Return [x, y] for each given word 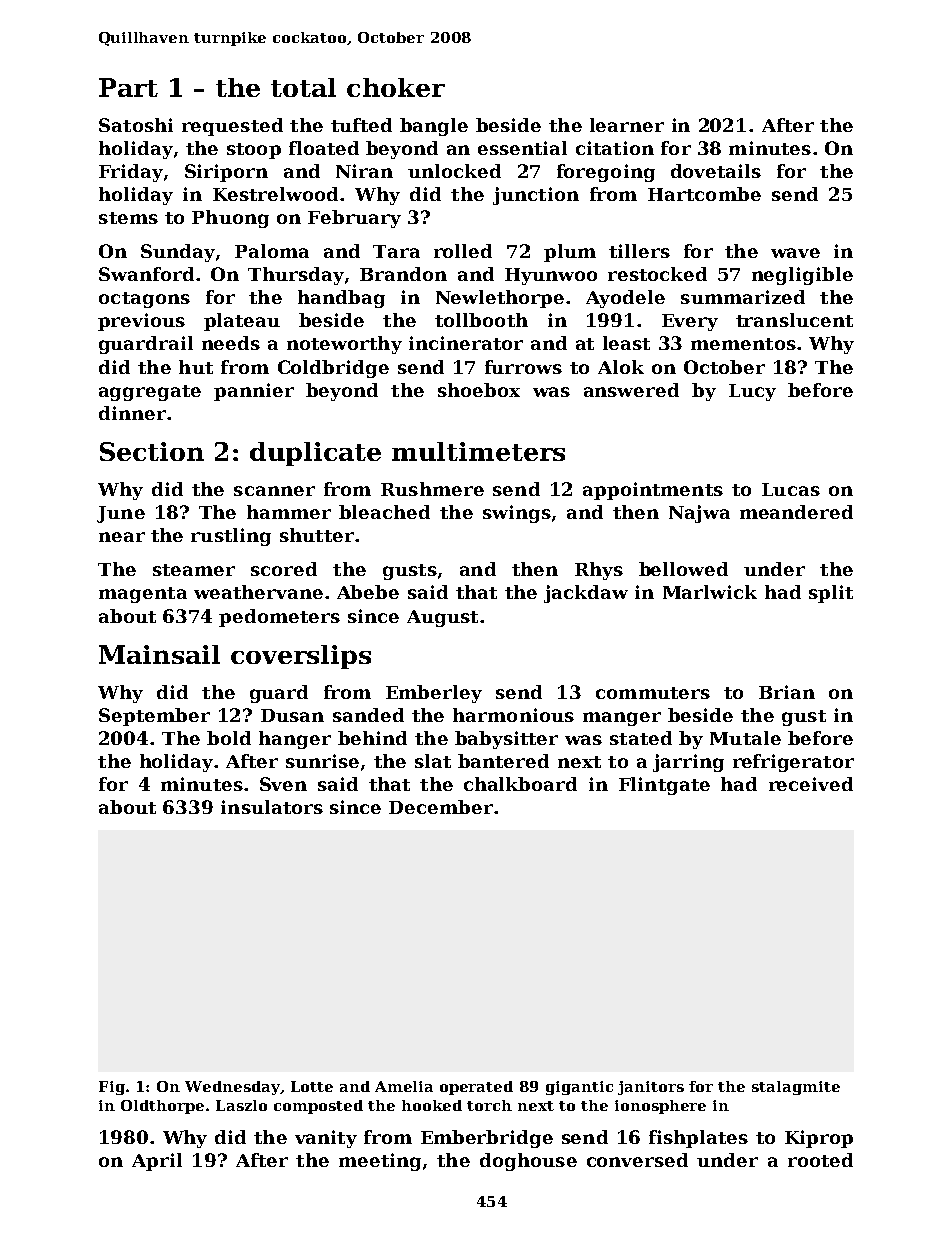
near [122, 537]
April [157, 1162]
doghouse [528, 1162]
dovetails [716, 171]
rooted [820, 1160]
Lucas [791, 489]
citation [615, 148]
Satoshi [136, 125]
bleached [384, 512]
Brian [787, 692]
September [154, 717]
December [441, 807]
